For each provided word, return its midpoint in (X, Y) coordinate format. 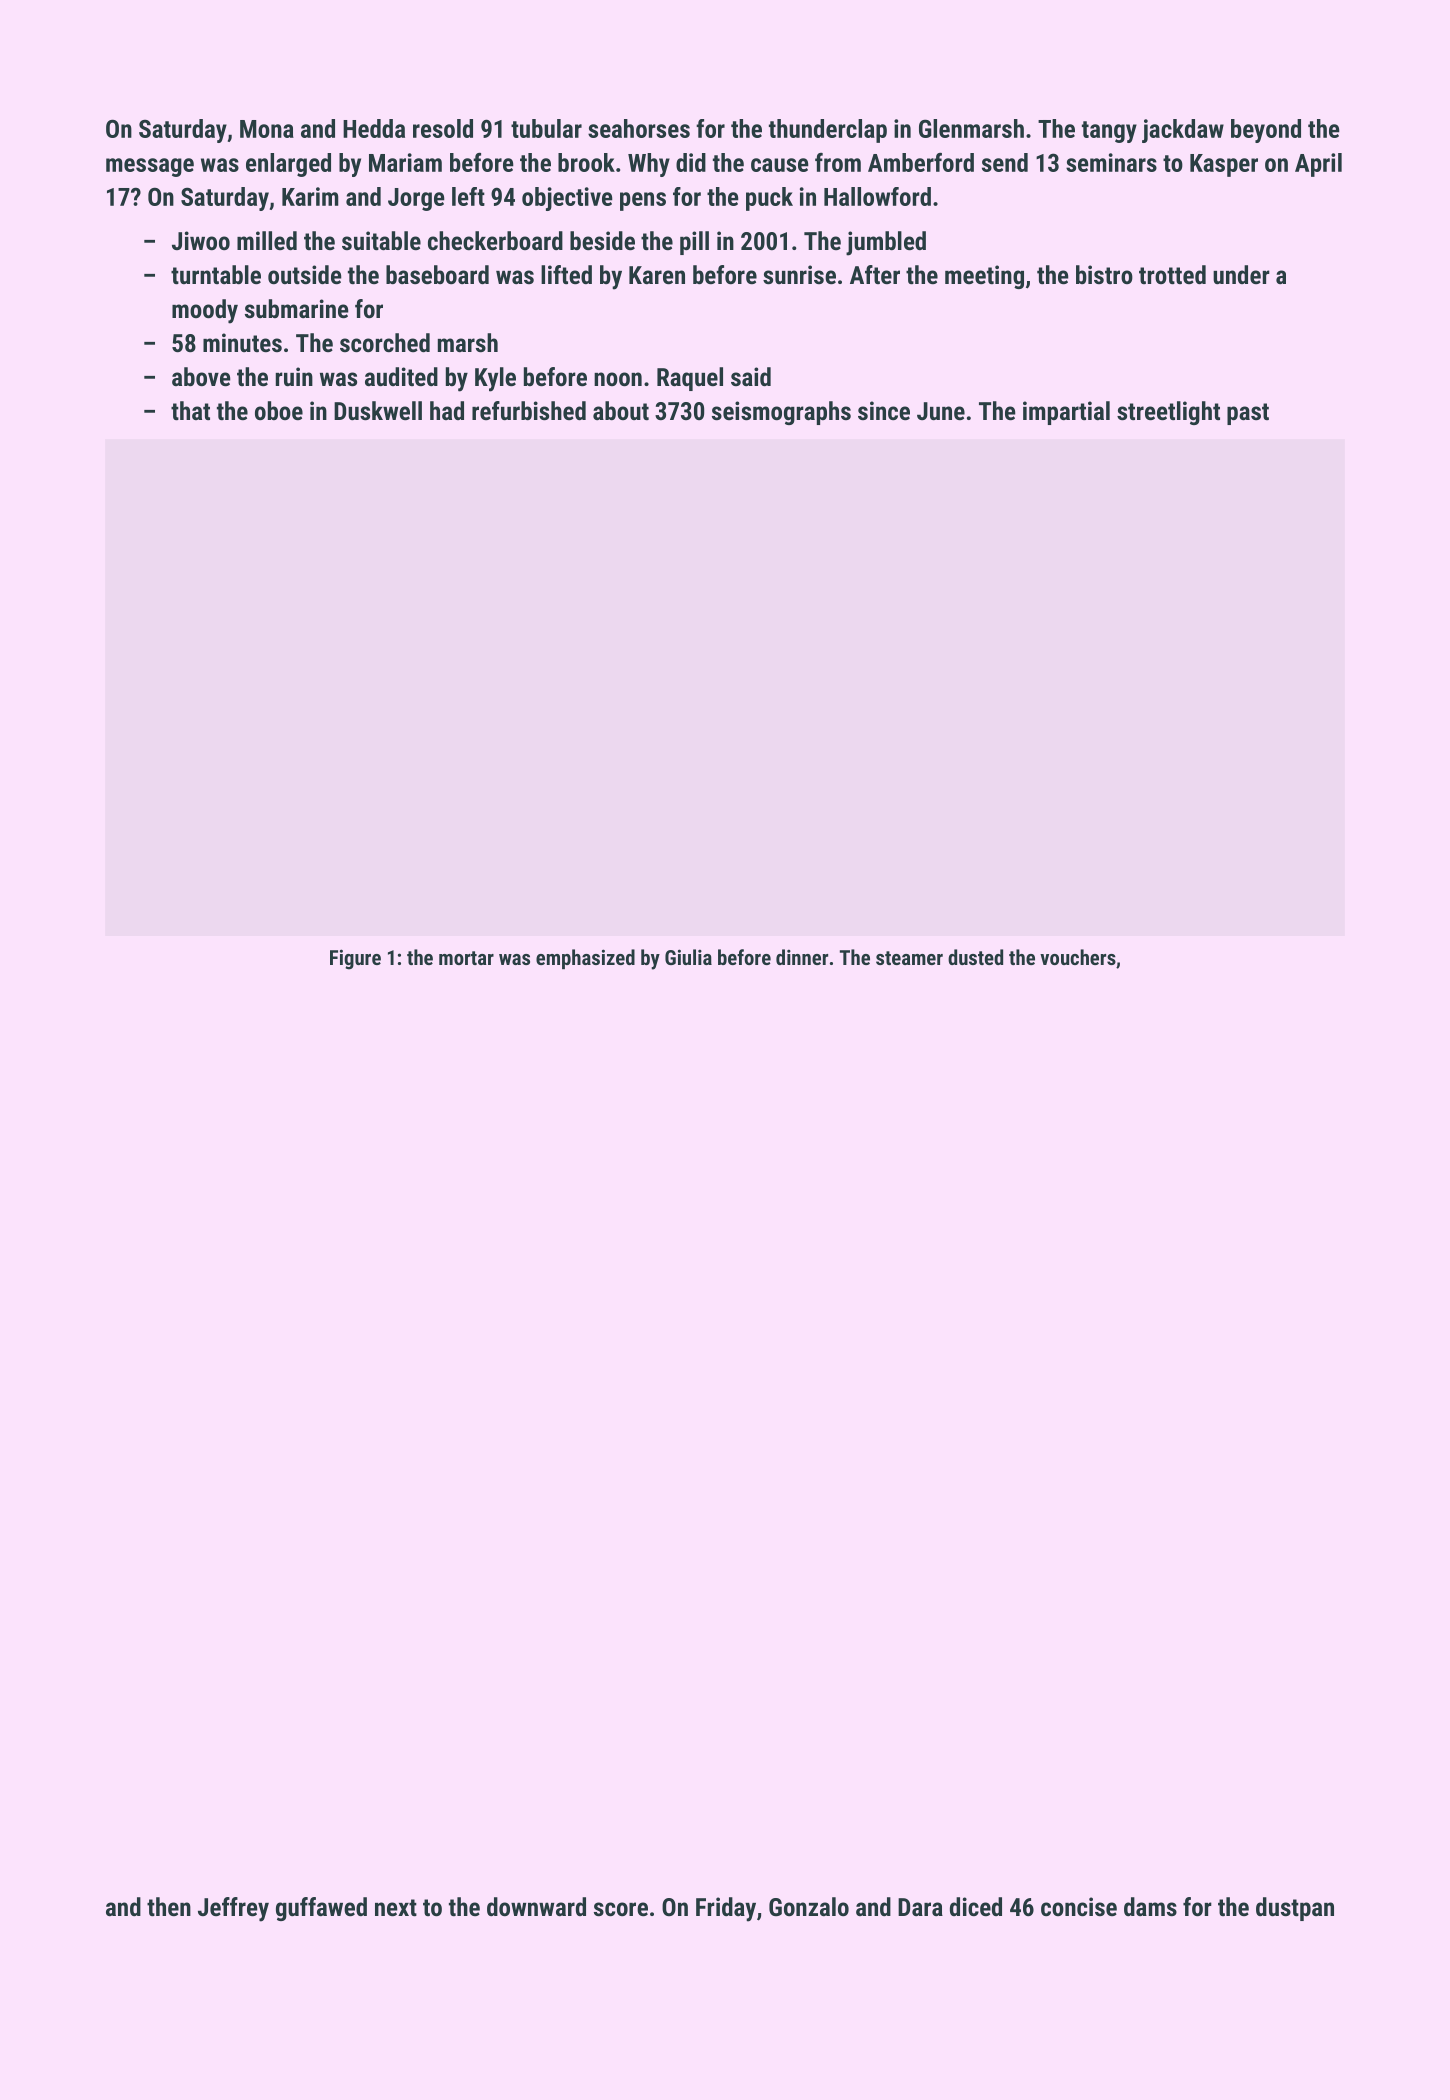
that (190, 410)
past (1248, 414)
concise (1079, 1906)
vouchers (1078, 957)
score (621, 1909)
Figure (355, 959)
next (396, 1907)
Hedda (374, 128)
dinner (802, 957)
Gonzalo (809, 1906)
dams (1150, 1906)
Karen (657, 275)
